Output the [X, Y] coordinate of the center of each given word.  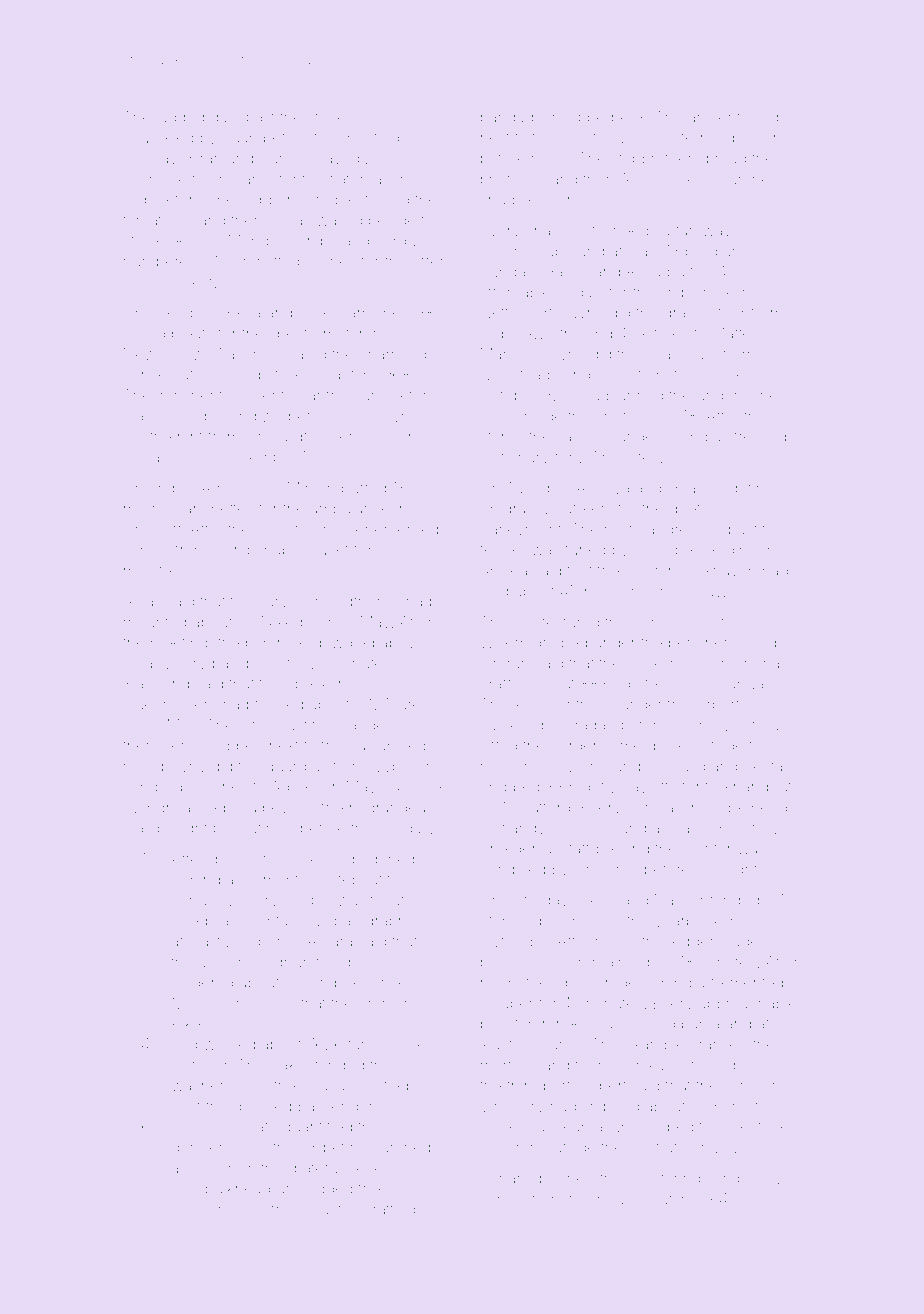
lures [414, 705]
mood [143, 766]
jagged [180, 118]
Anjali [141, 602]
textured [571, 622]
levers [624, 592]
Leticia [756, 725]
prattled [389, 1210]
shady [548, 232]
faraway [703, 232]
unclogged [314, 1190]
